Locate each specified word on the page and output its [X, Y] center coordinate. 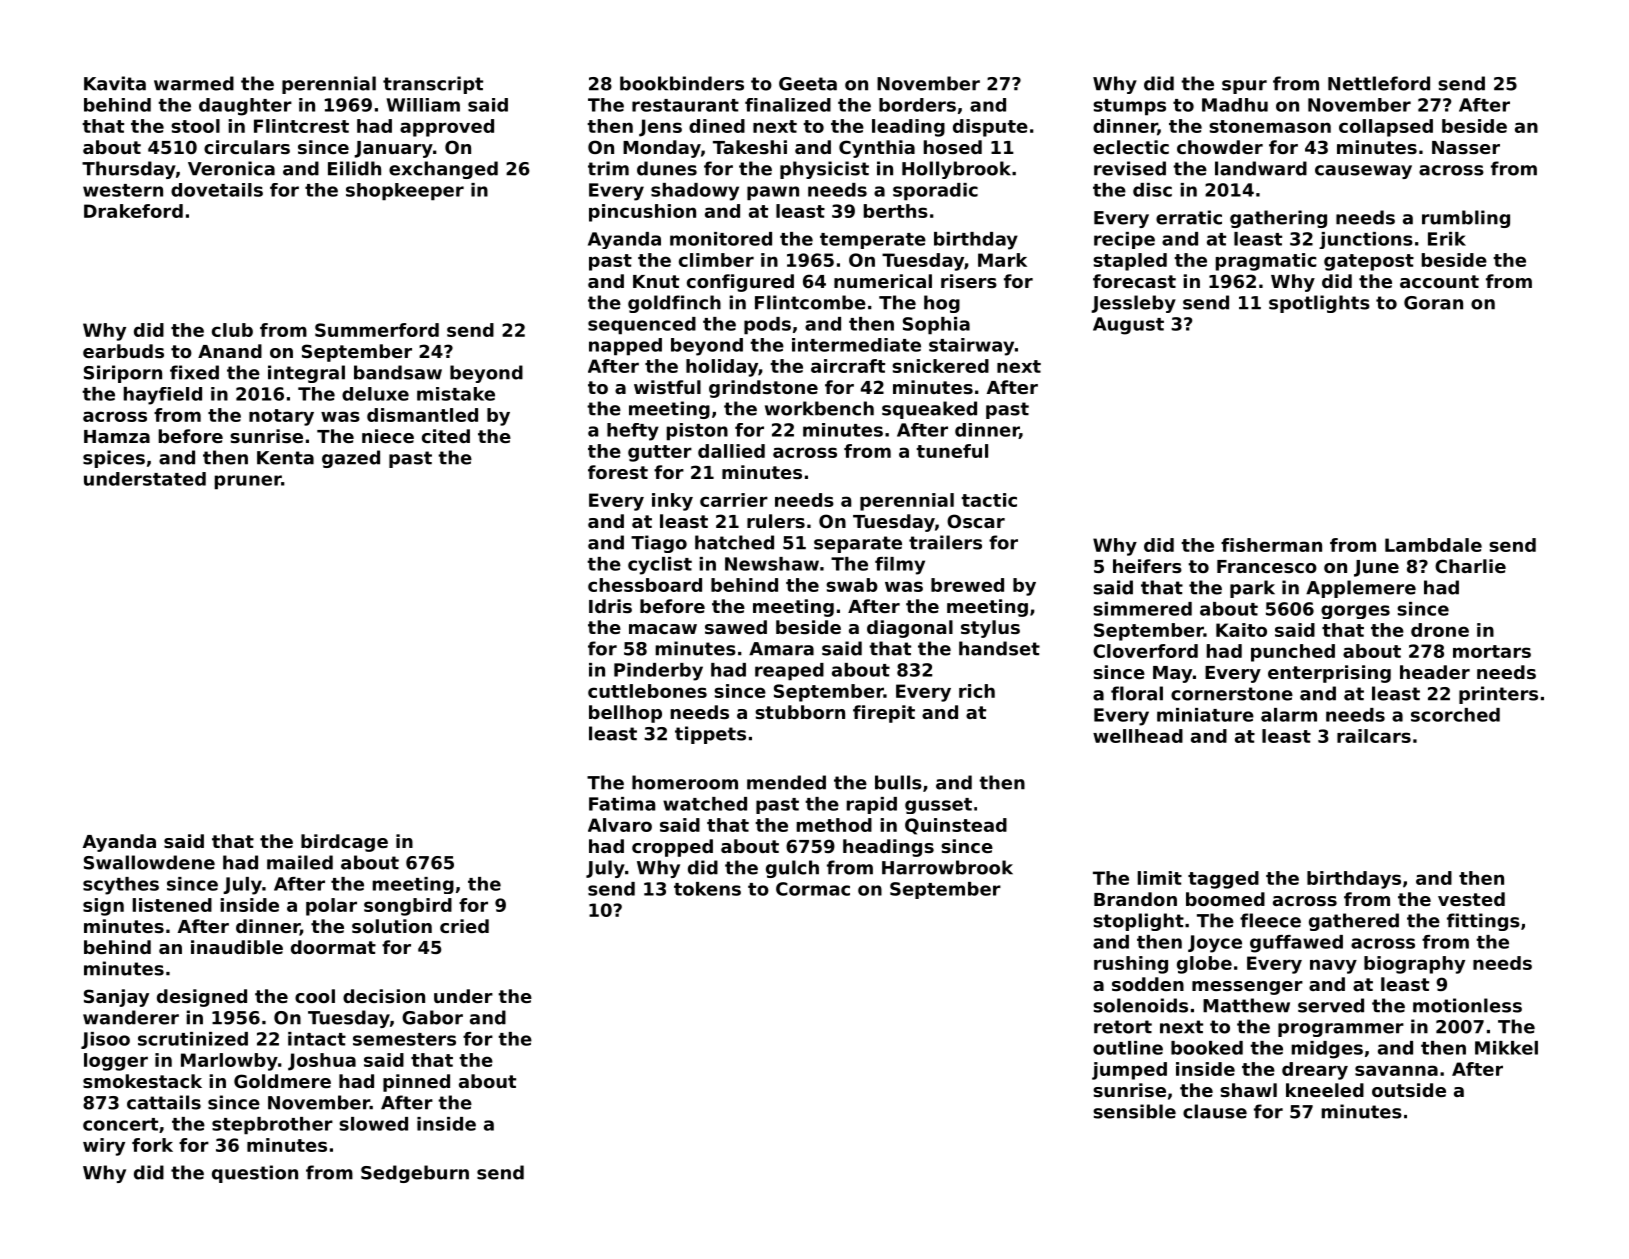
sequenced [642, 326]
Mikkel [1506, 1048]
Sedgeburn [415, 1174]
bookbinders [682, 83]
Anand [230, 351]
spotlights [1319, 304]
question [255, 1174]
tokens [707, 889]
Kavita [115, 83]
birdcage [344, 843]
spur [1244, 87]
